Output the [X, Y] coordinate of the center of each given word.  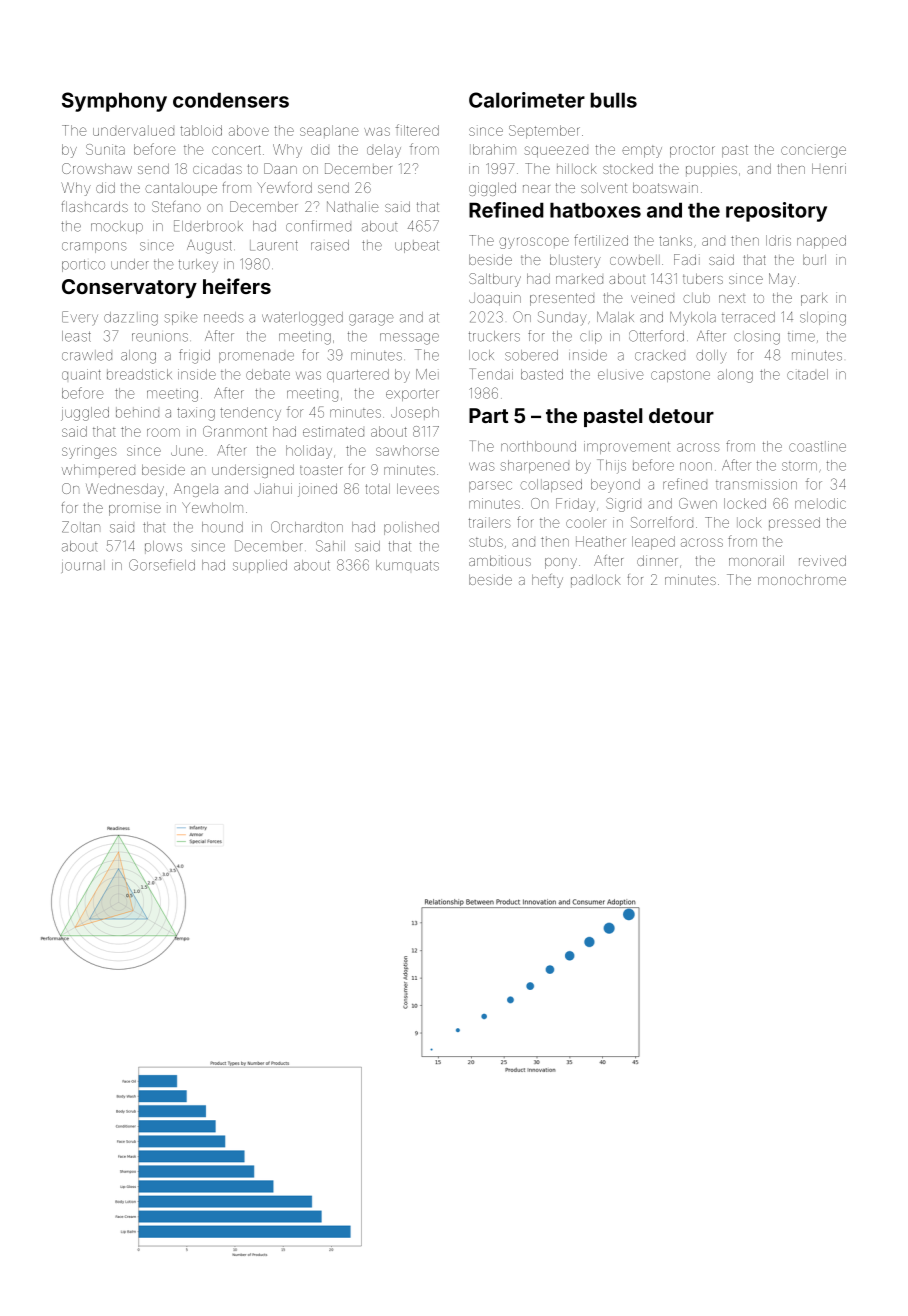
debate [268, 374]
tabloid [201, 130]
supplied [260, 566]
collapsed [551, 485]
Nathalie [353, 206]
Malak [615, 317]
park [814, 299]
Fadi [687, 259]
